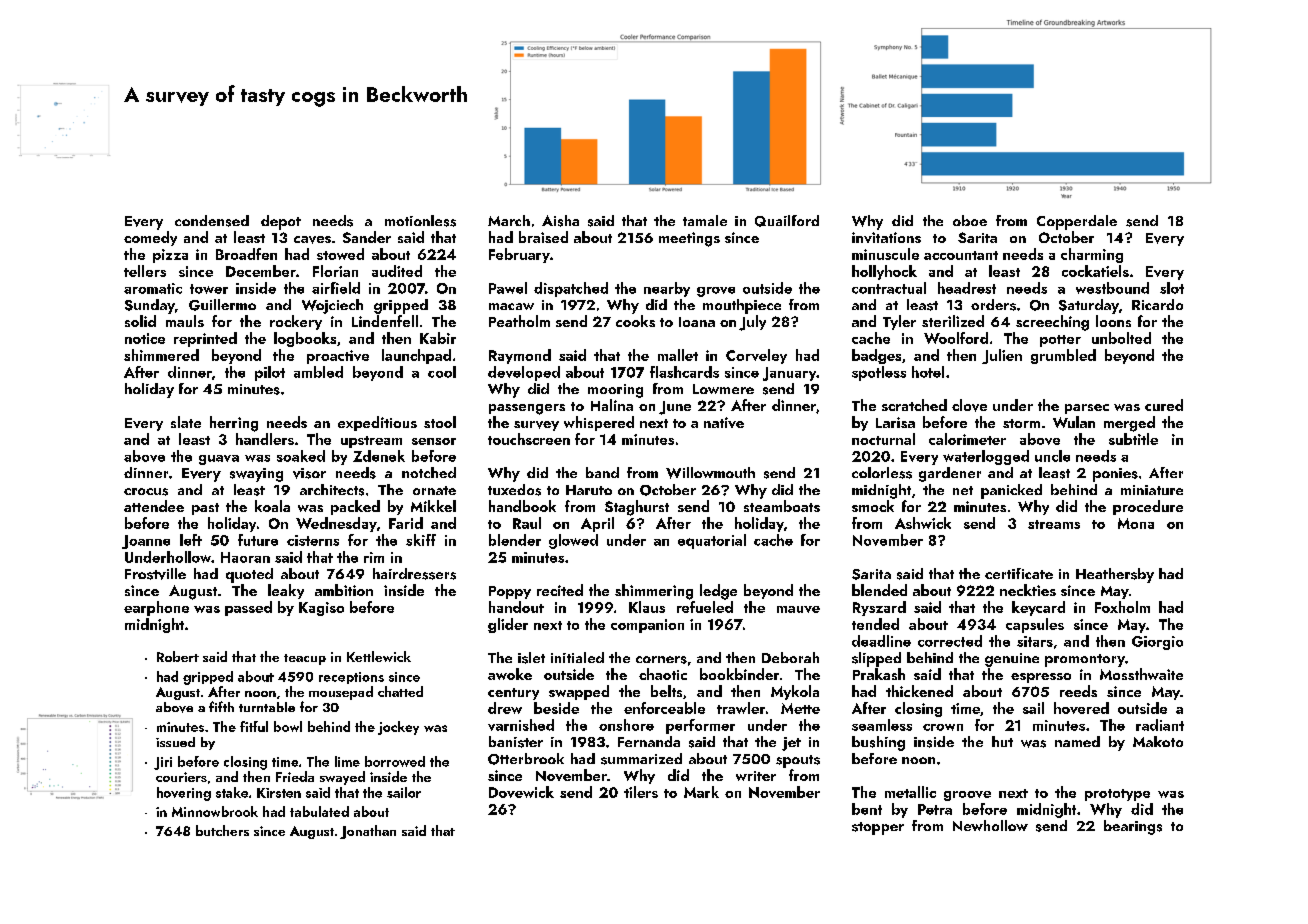  Describe the element at coordinates (521, 792) in the image. I see `Dovewick` at that location.
